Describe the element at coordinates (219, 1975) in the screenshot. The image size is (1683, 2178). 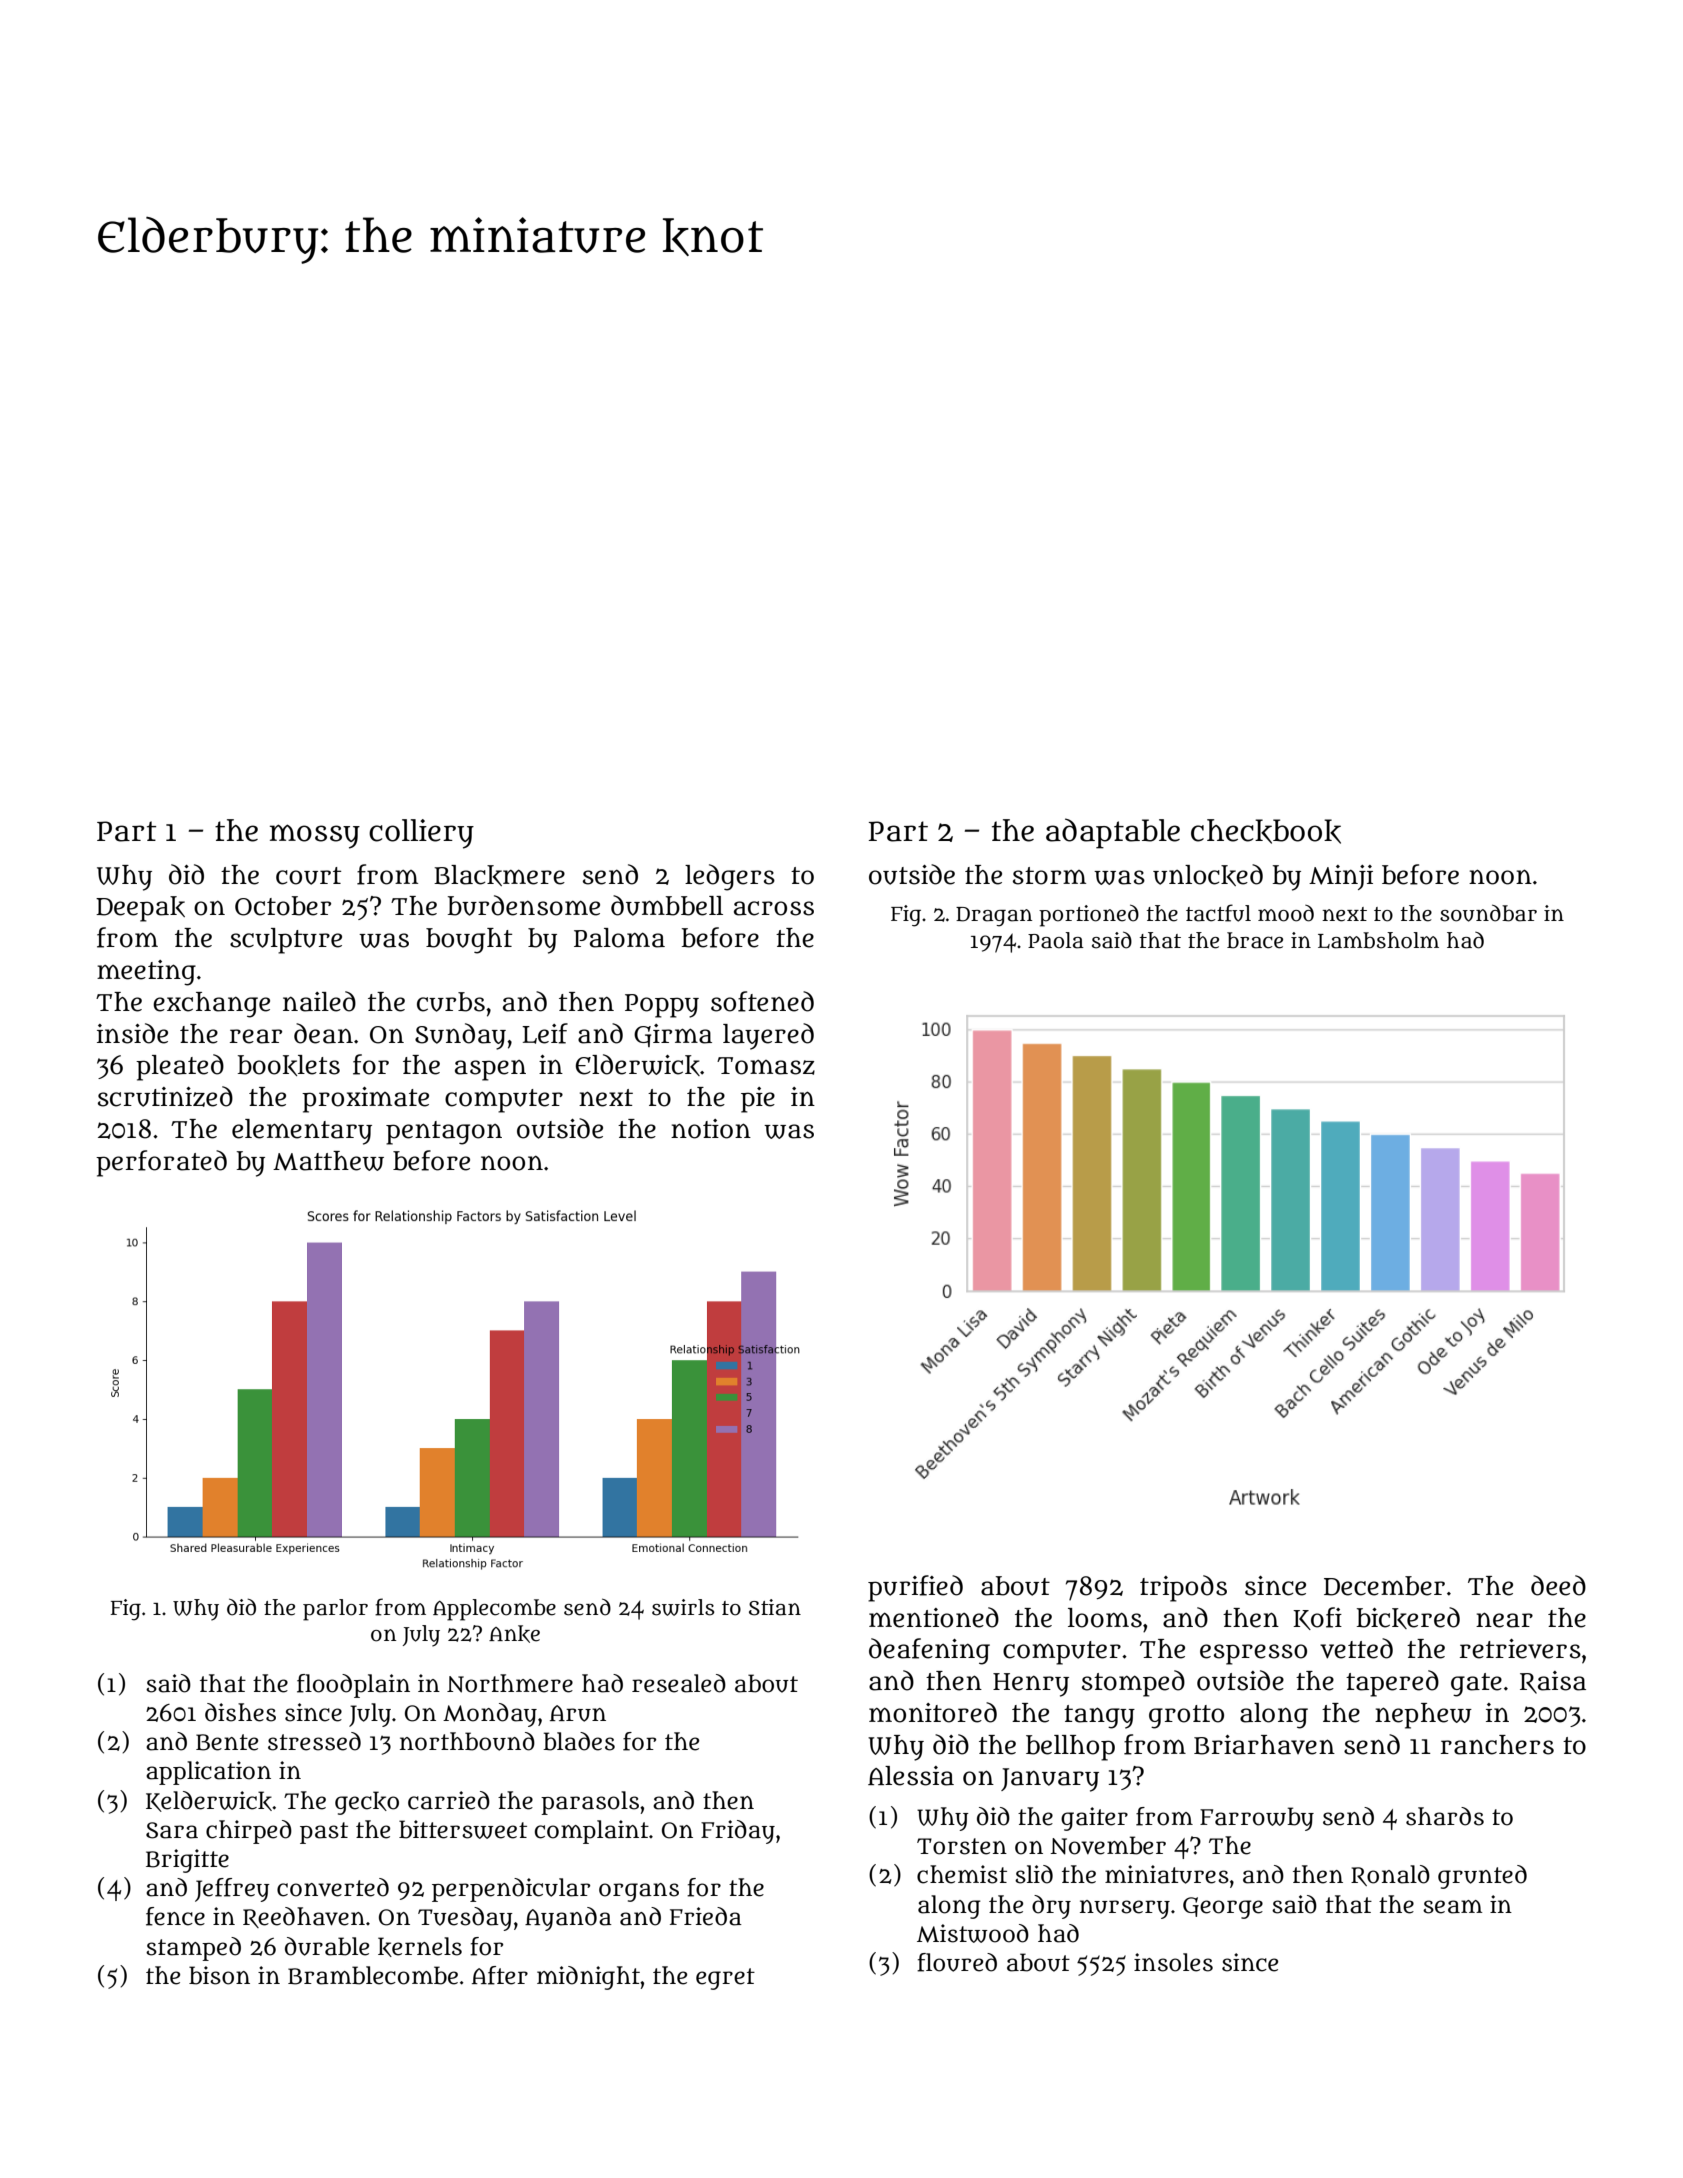
I see `bison` at that location.
